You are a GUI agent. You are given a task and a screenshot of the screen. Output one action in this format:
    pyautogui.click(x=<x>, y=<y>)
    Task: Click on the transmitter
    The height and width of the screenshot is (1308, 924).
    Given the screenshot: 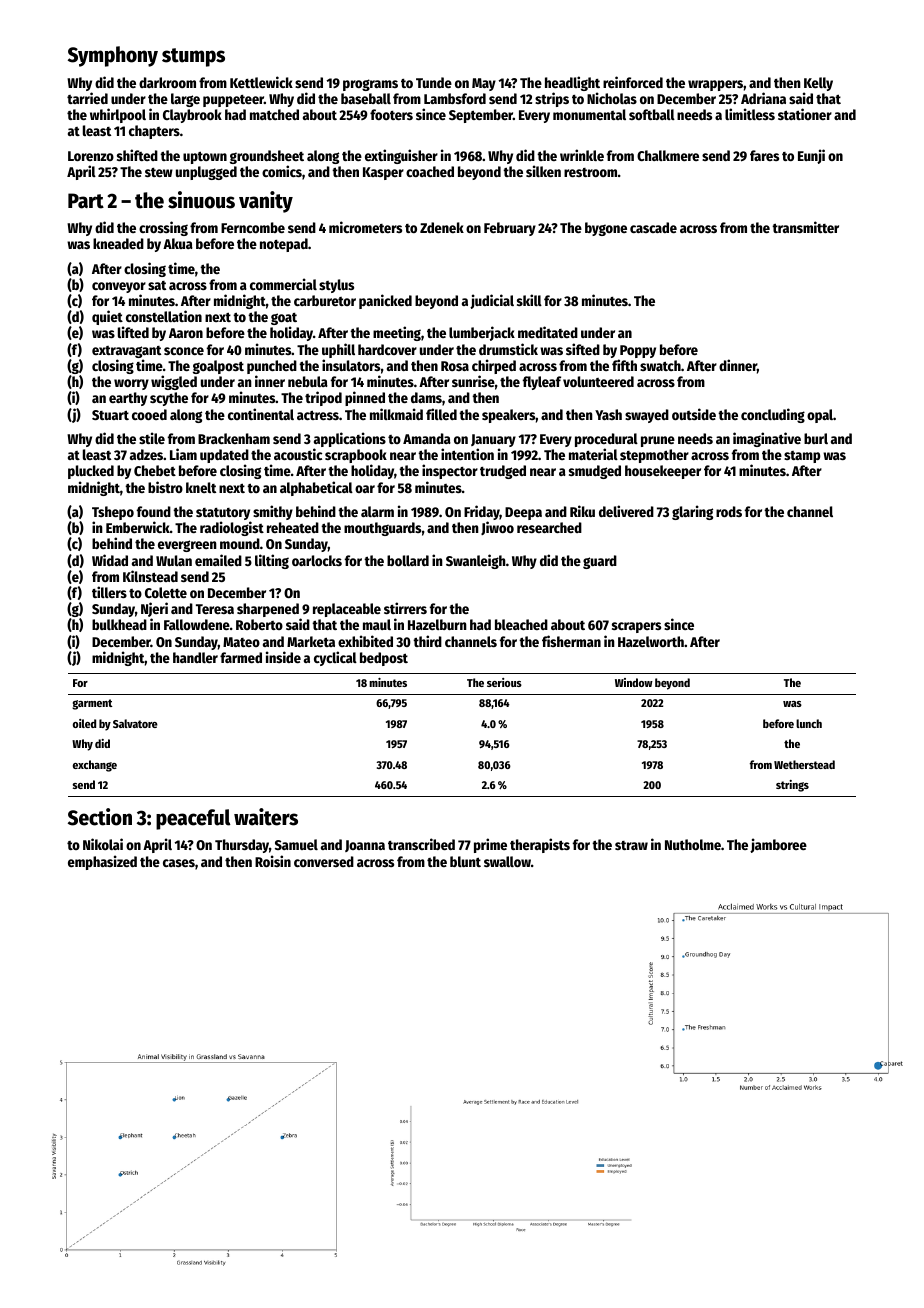 What is the action you would take?
    pyautogui.click(x=805, y=227)
